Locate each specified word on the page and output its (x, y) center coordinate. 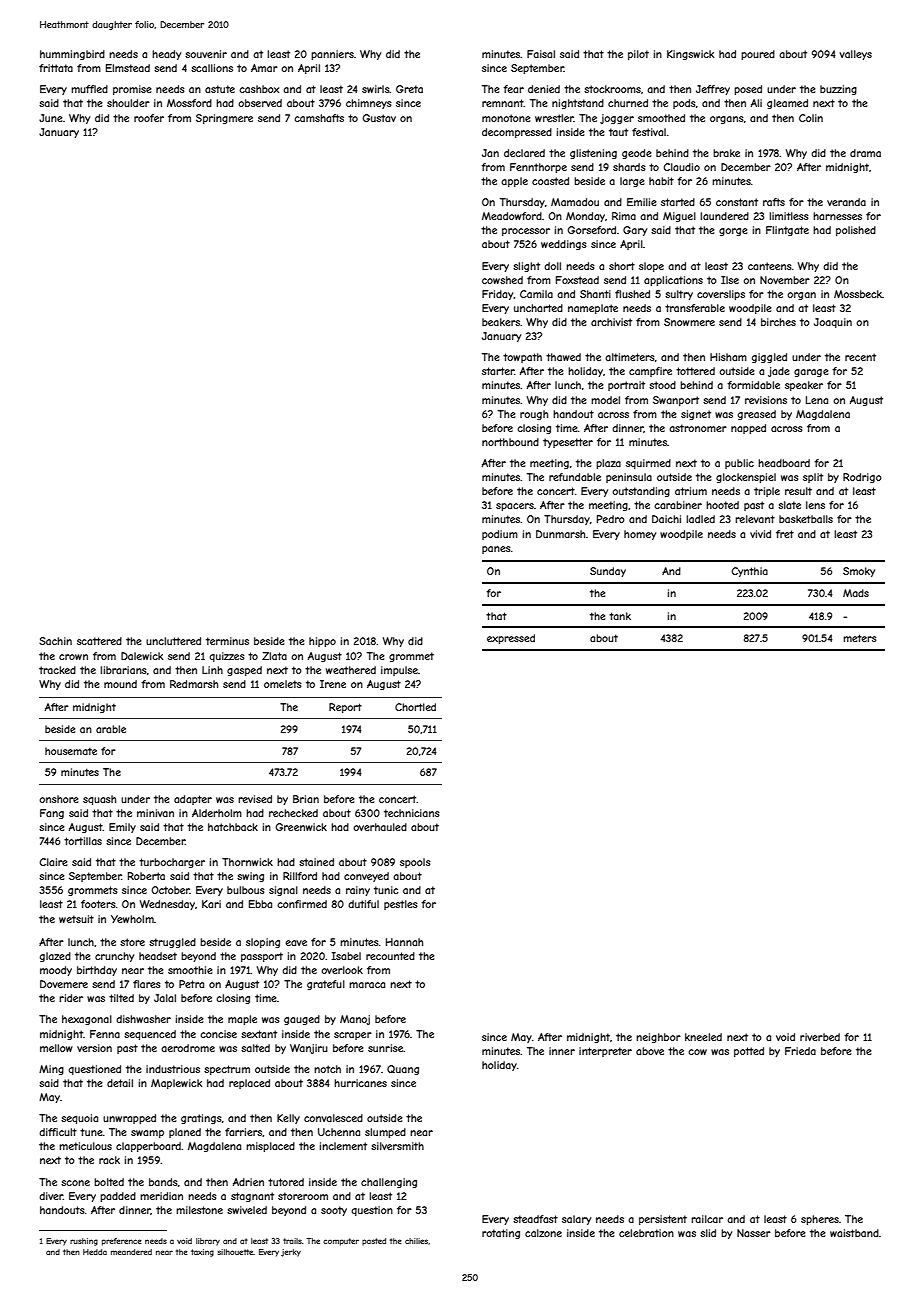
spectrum (227, 1070)
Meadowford (512, 216)
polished (856, 231)
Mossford (189, 103)
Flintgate (787, 231)
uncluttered (173, 641)
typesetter (568, 443)
